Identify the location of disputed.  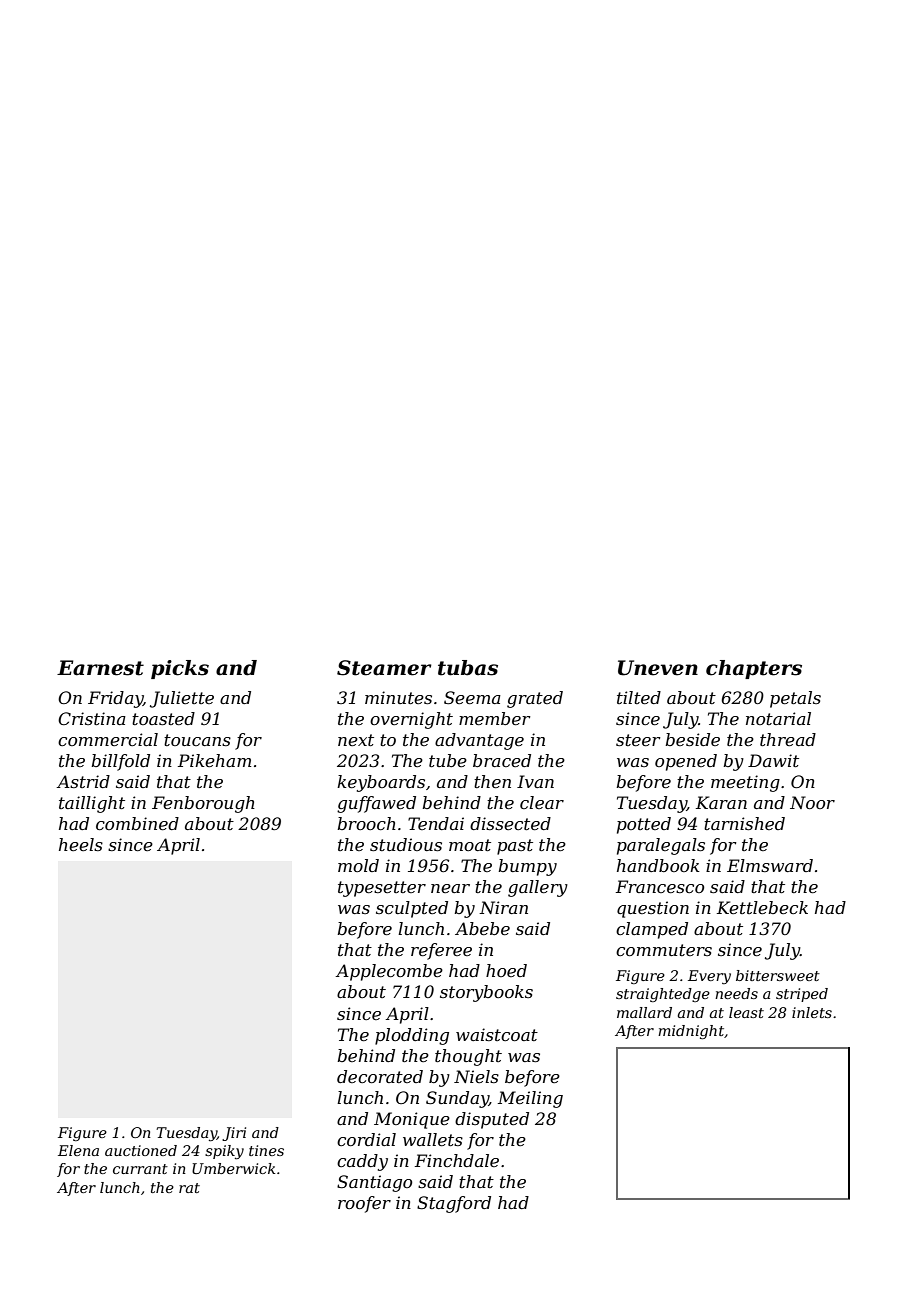
(492, 1120).
